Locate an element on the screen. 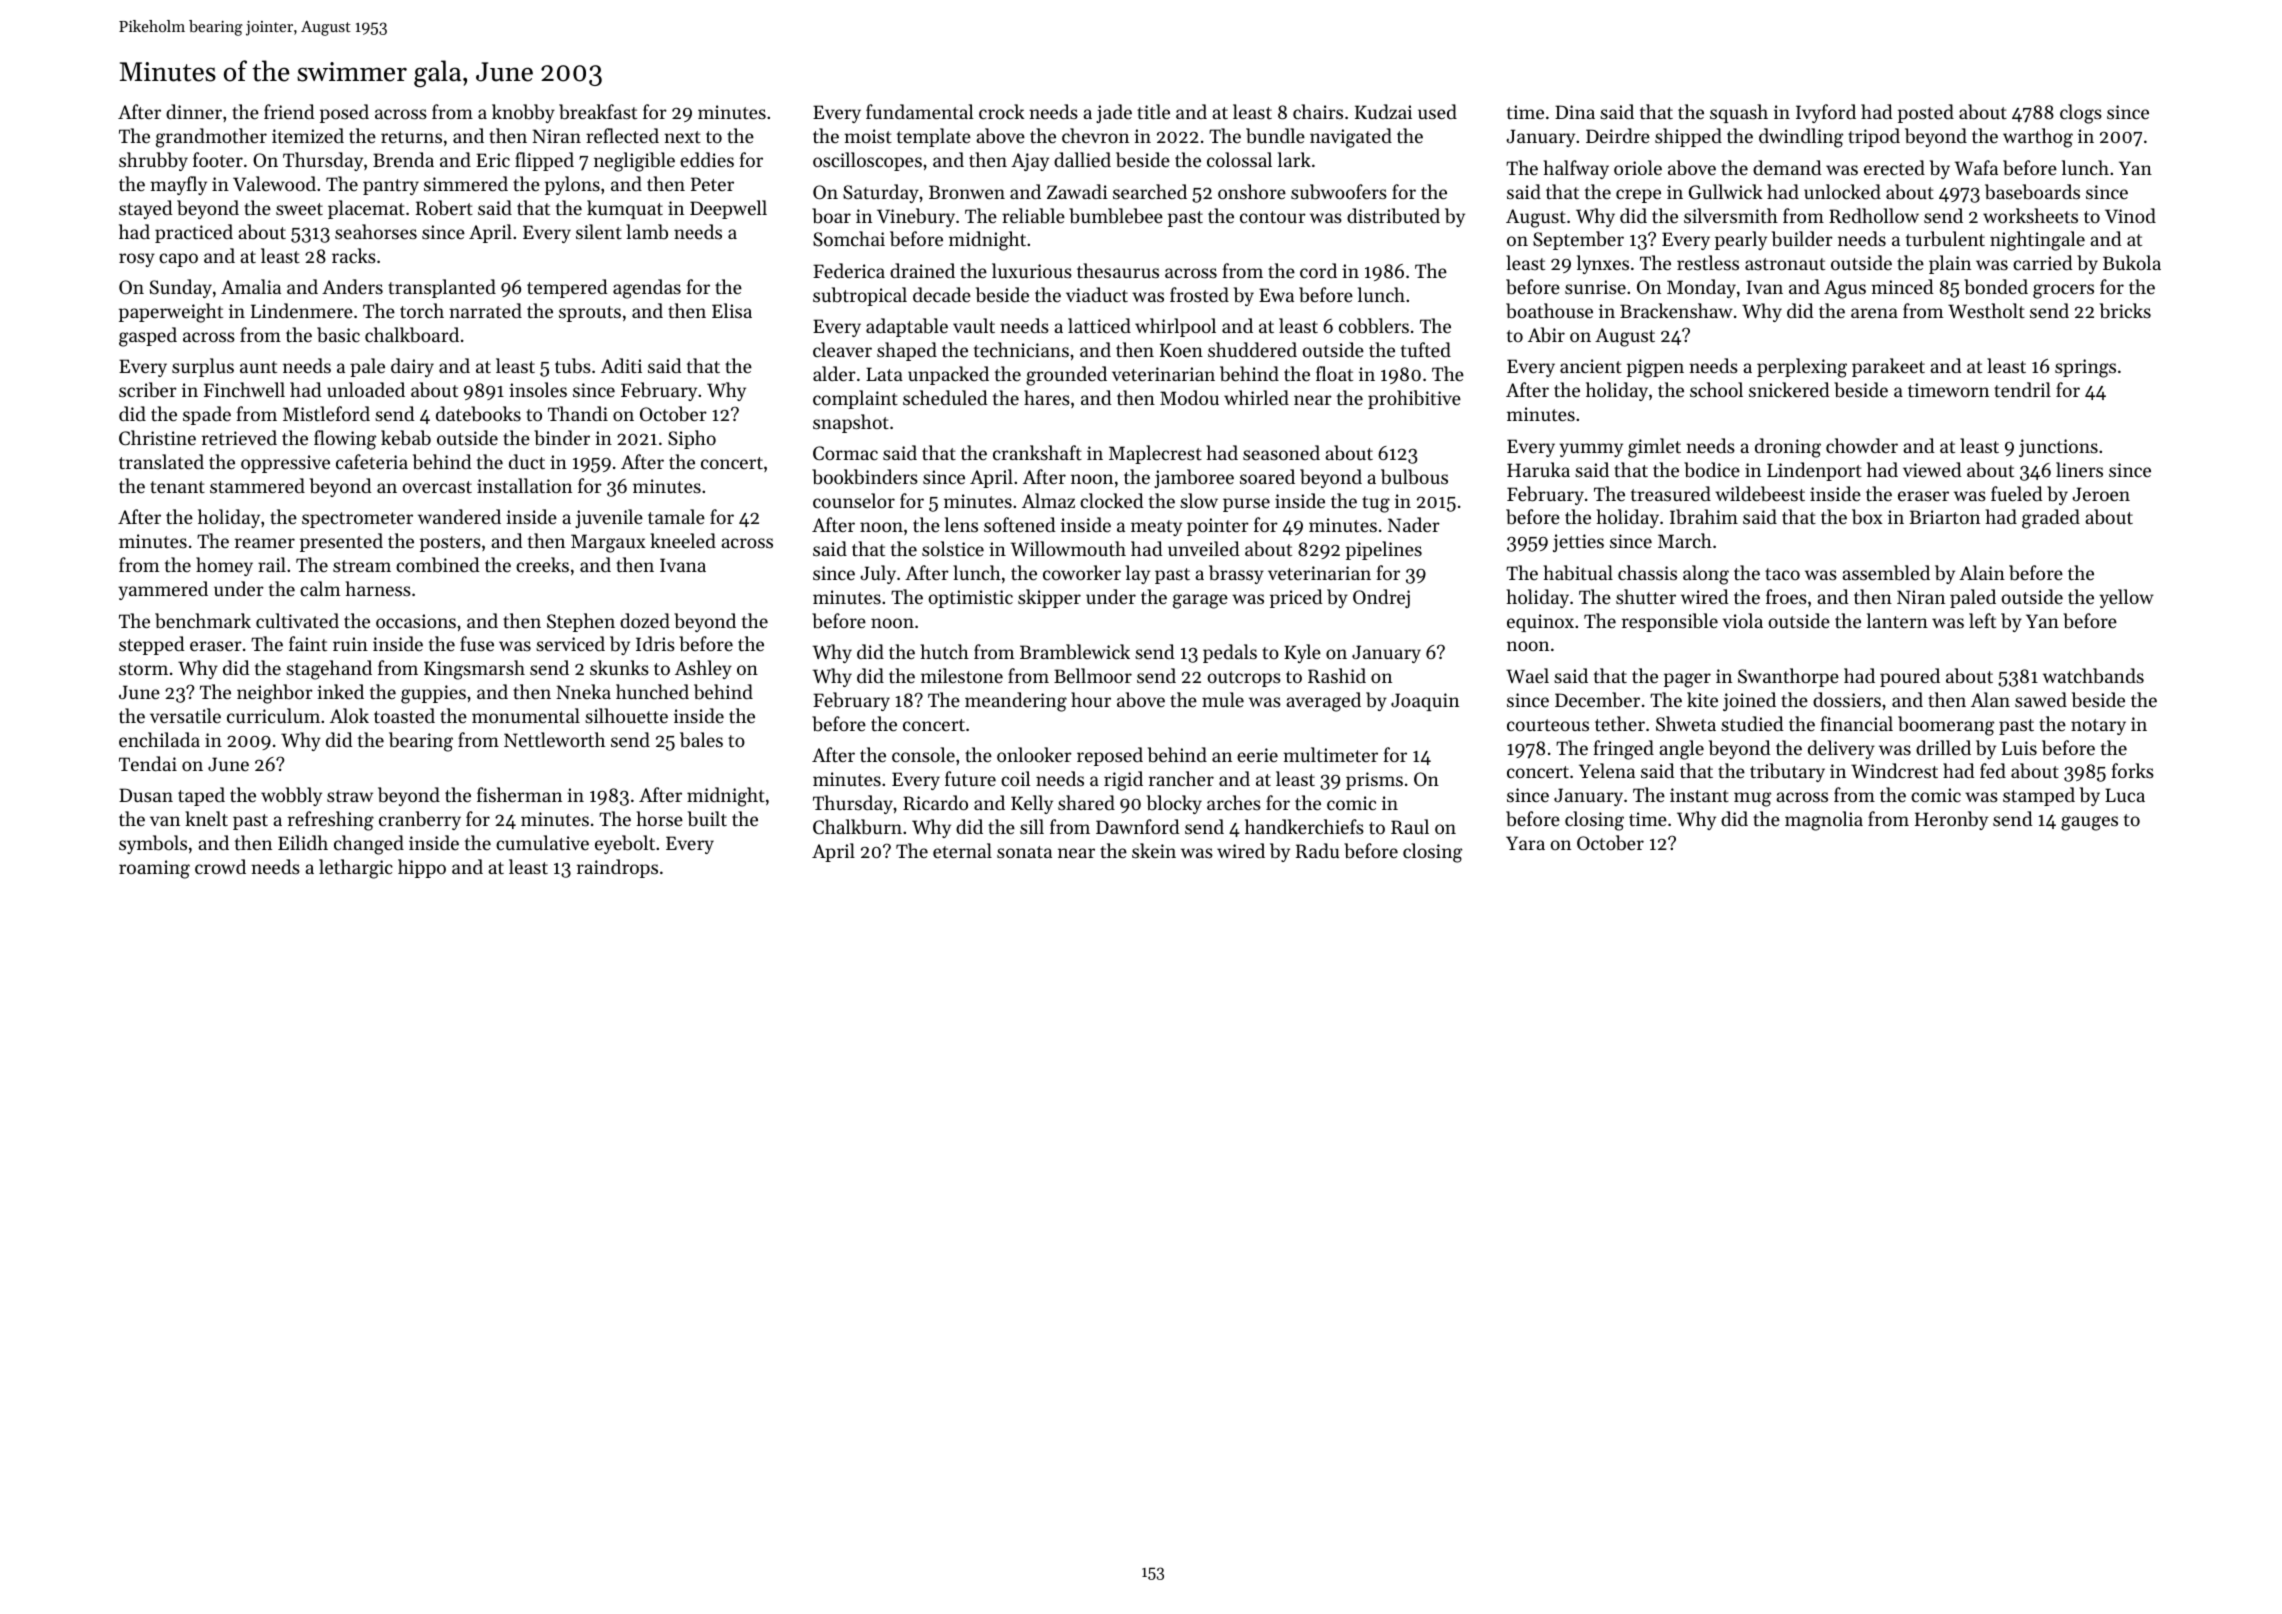 The width and height of the screenshot is (2282, 1614). posted is located at coordinates (1926, 113).
